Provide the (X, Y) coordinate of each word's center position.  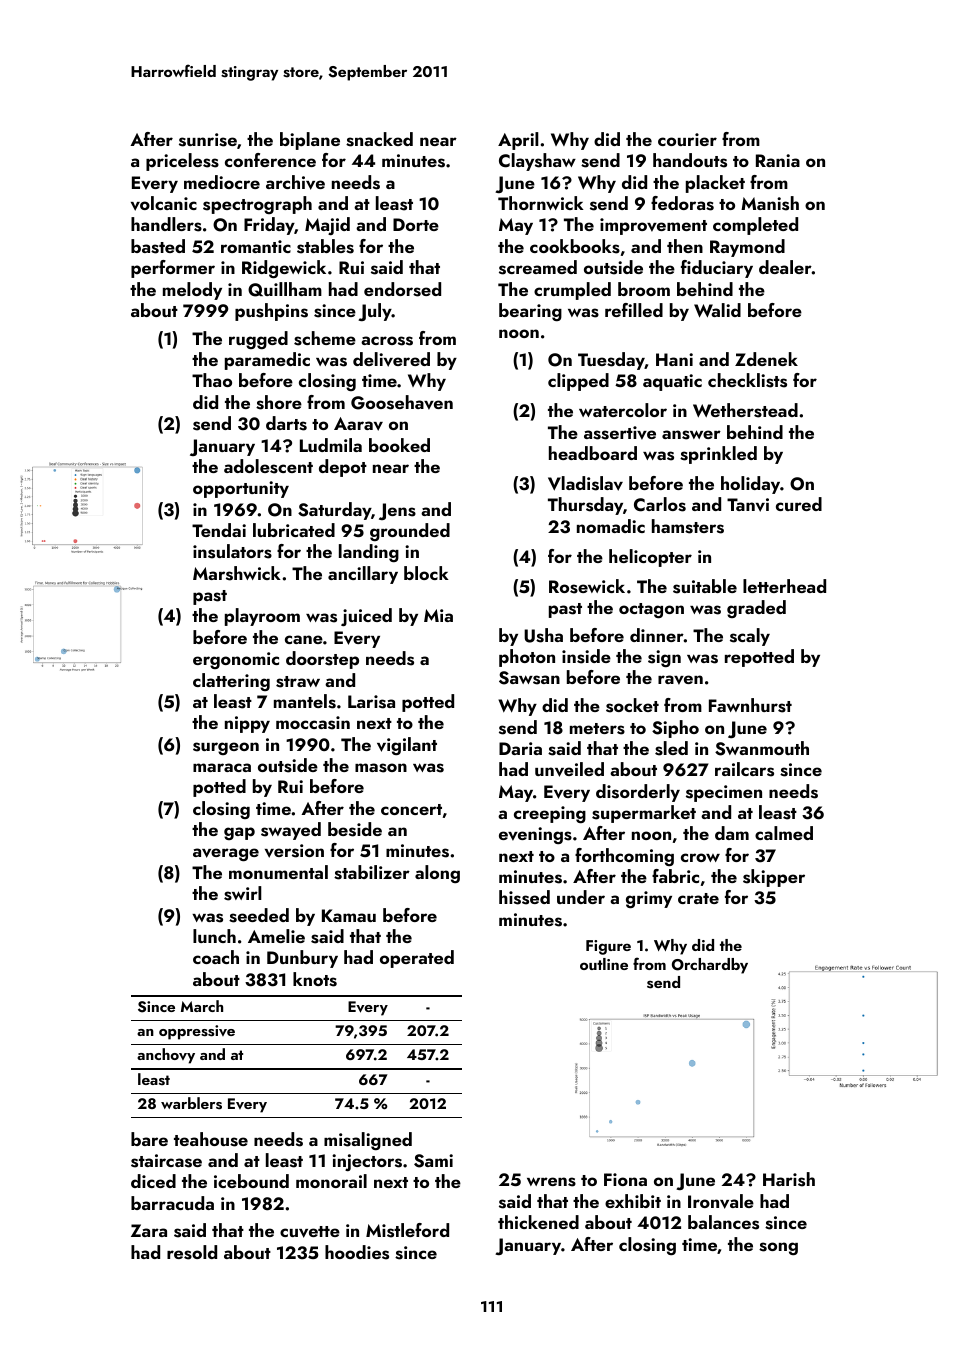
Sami (433, 1161)
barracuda (172, 1203)
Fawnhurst (750, 705)
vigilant (407, 746)
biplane (310, 141)
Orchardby (710, 966)
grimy (649, 899)
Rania (778, 160)
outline (604, 964)
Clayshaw (537, 162)
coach (216, 957)
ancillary (363, 575)
